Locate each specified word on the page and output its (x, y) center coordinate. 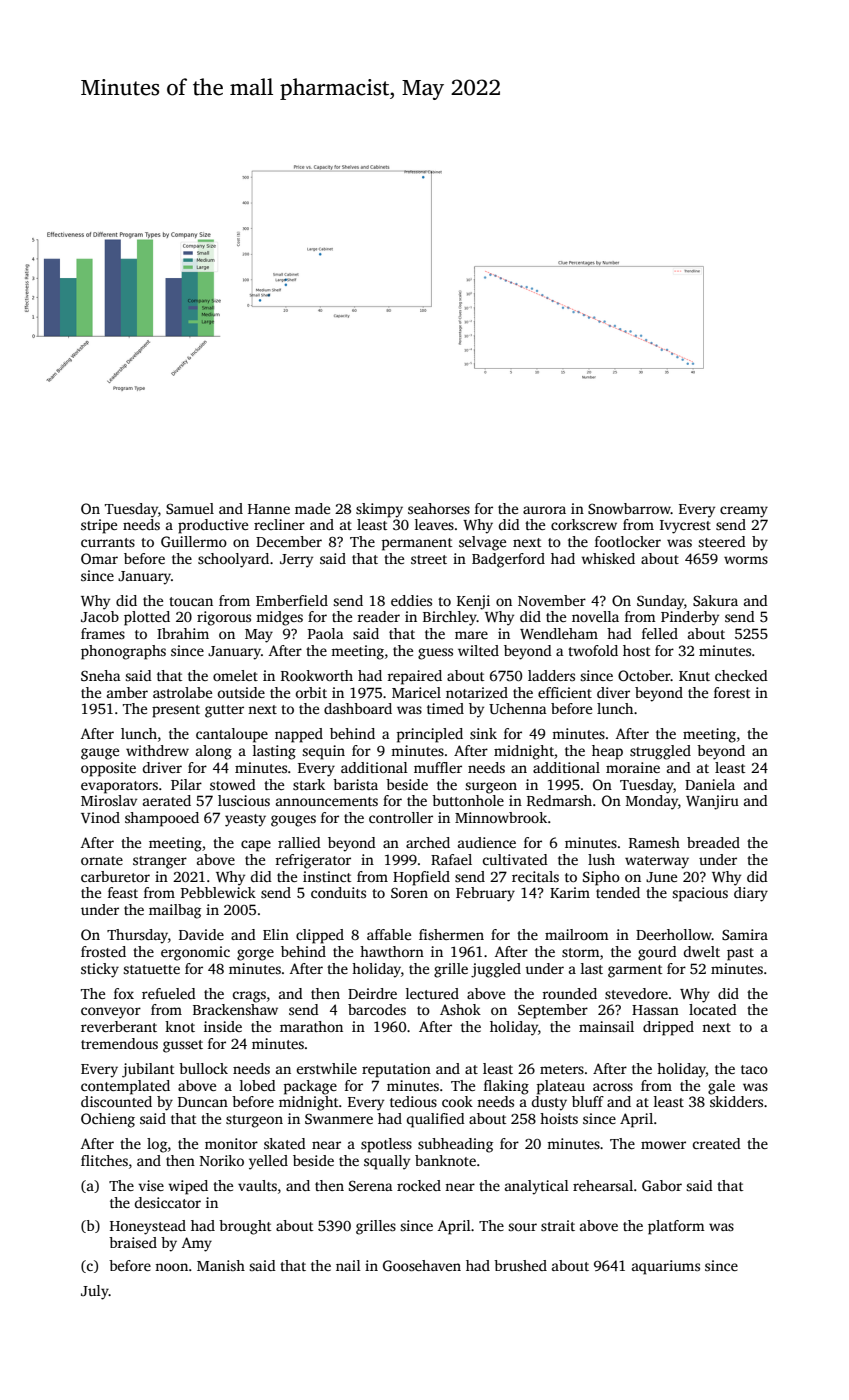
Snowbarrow (629, 508)
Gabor (662, 1185)
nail (348, 1265)
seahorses (439, 508)
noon (171, 1267)
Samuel (190, 508)
